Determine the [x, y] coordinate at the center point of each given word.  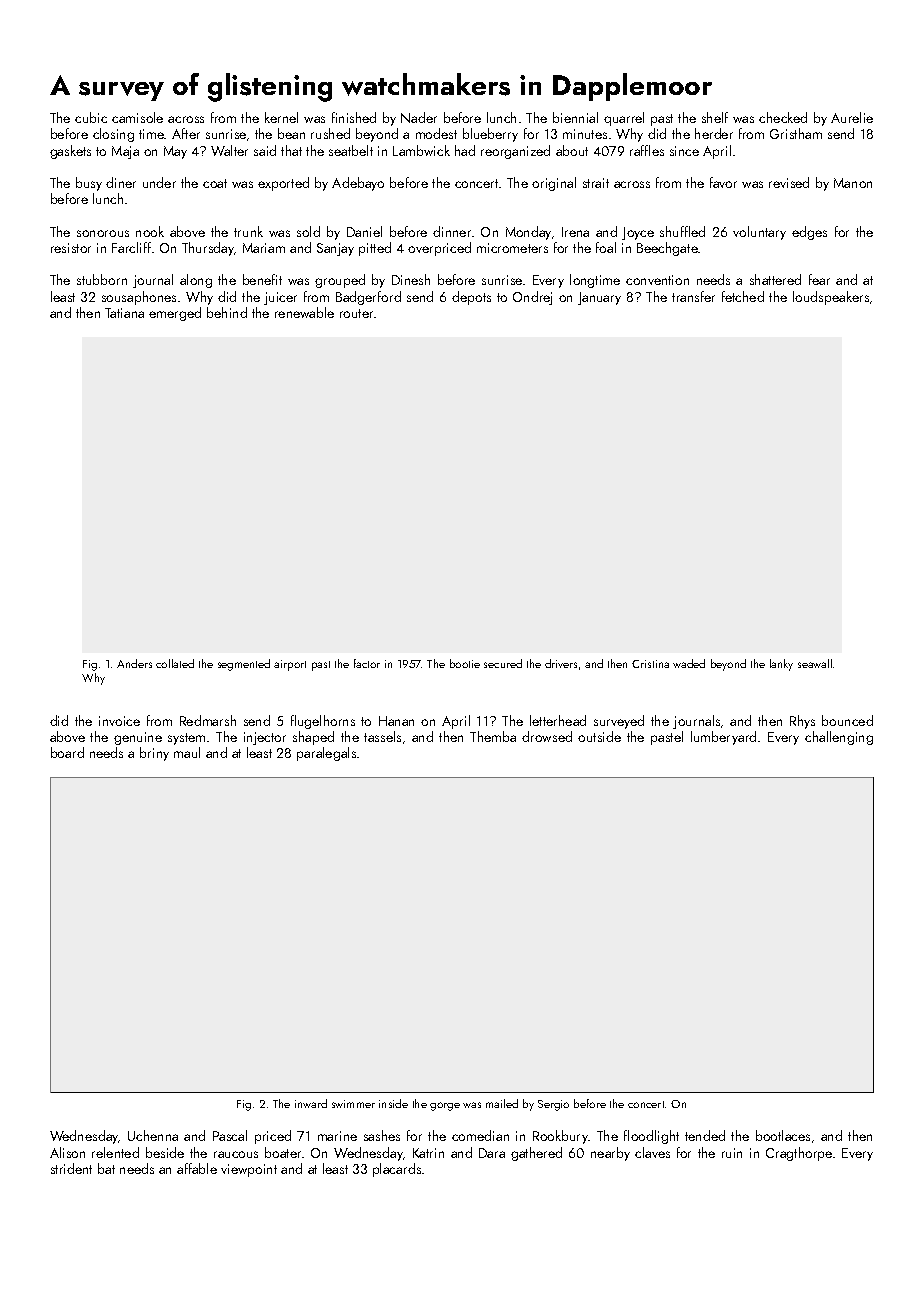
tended [705, 1135]
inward [311, 1103]
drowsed [547, 736]
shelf [715, 117]
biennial [575, 117]
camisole [137, 117]
